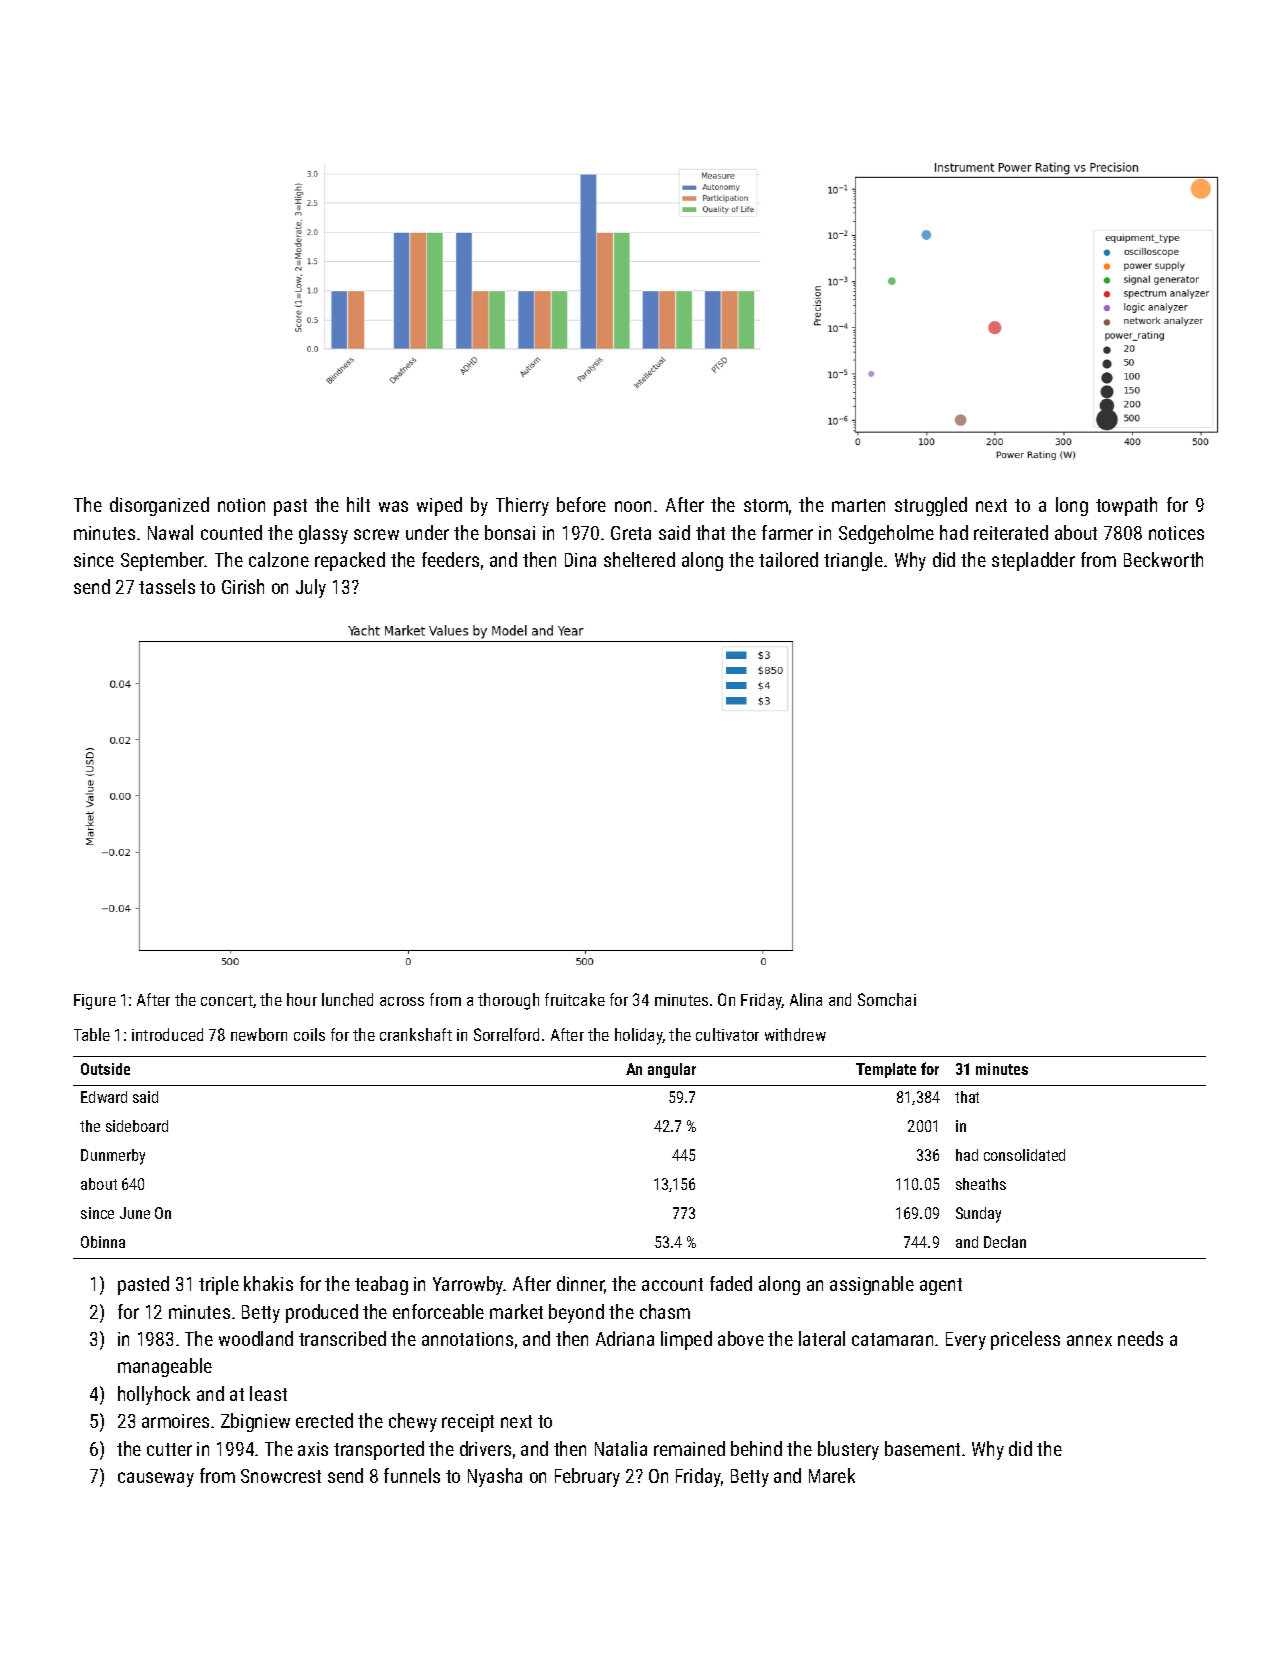 The height and width of the screenshot is (1655, 1279). I want to click on holiday, so click(639, 1036).
